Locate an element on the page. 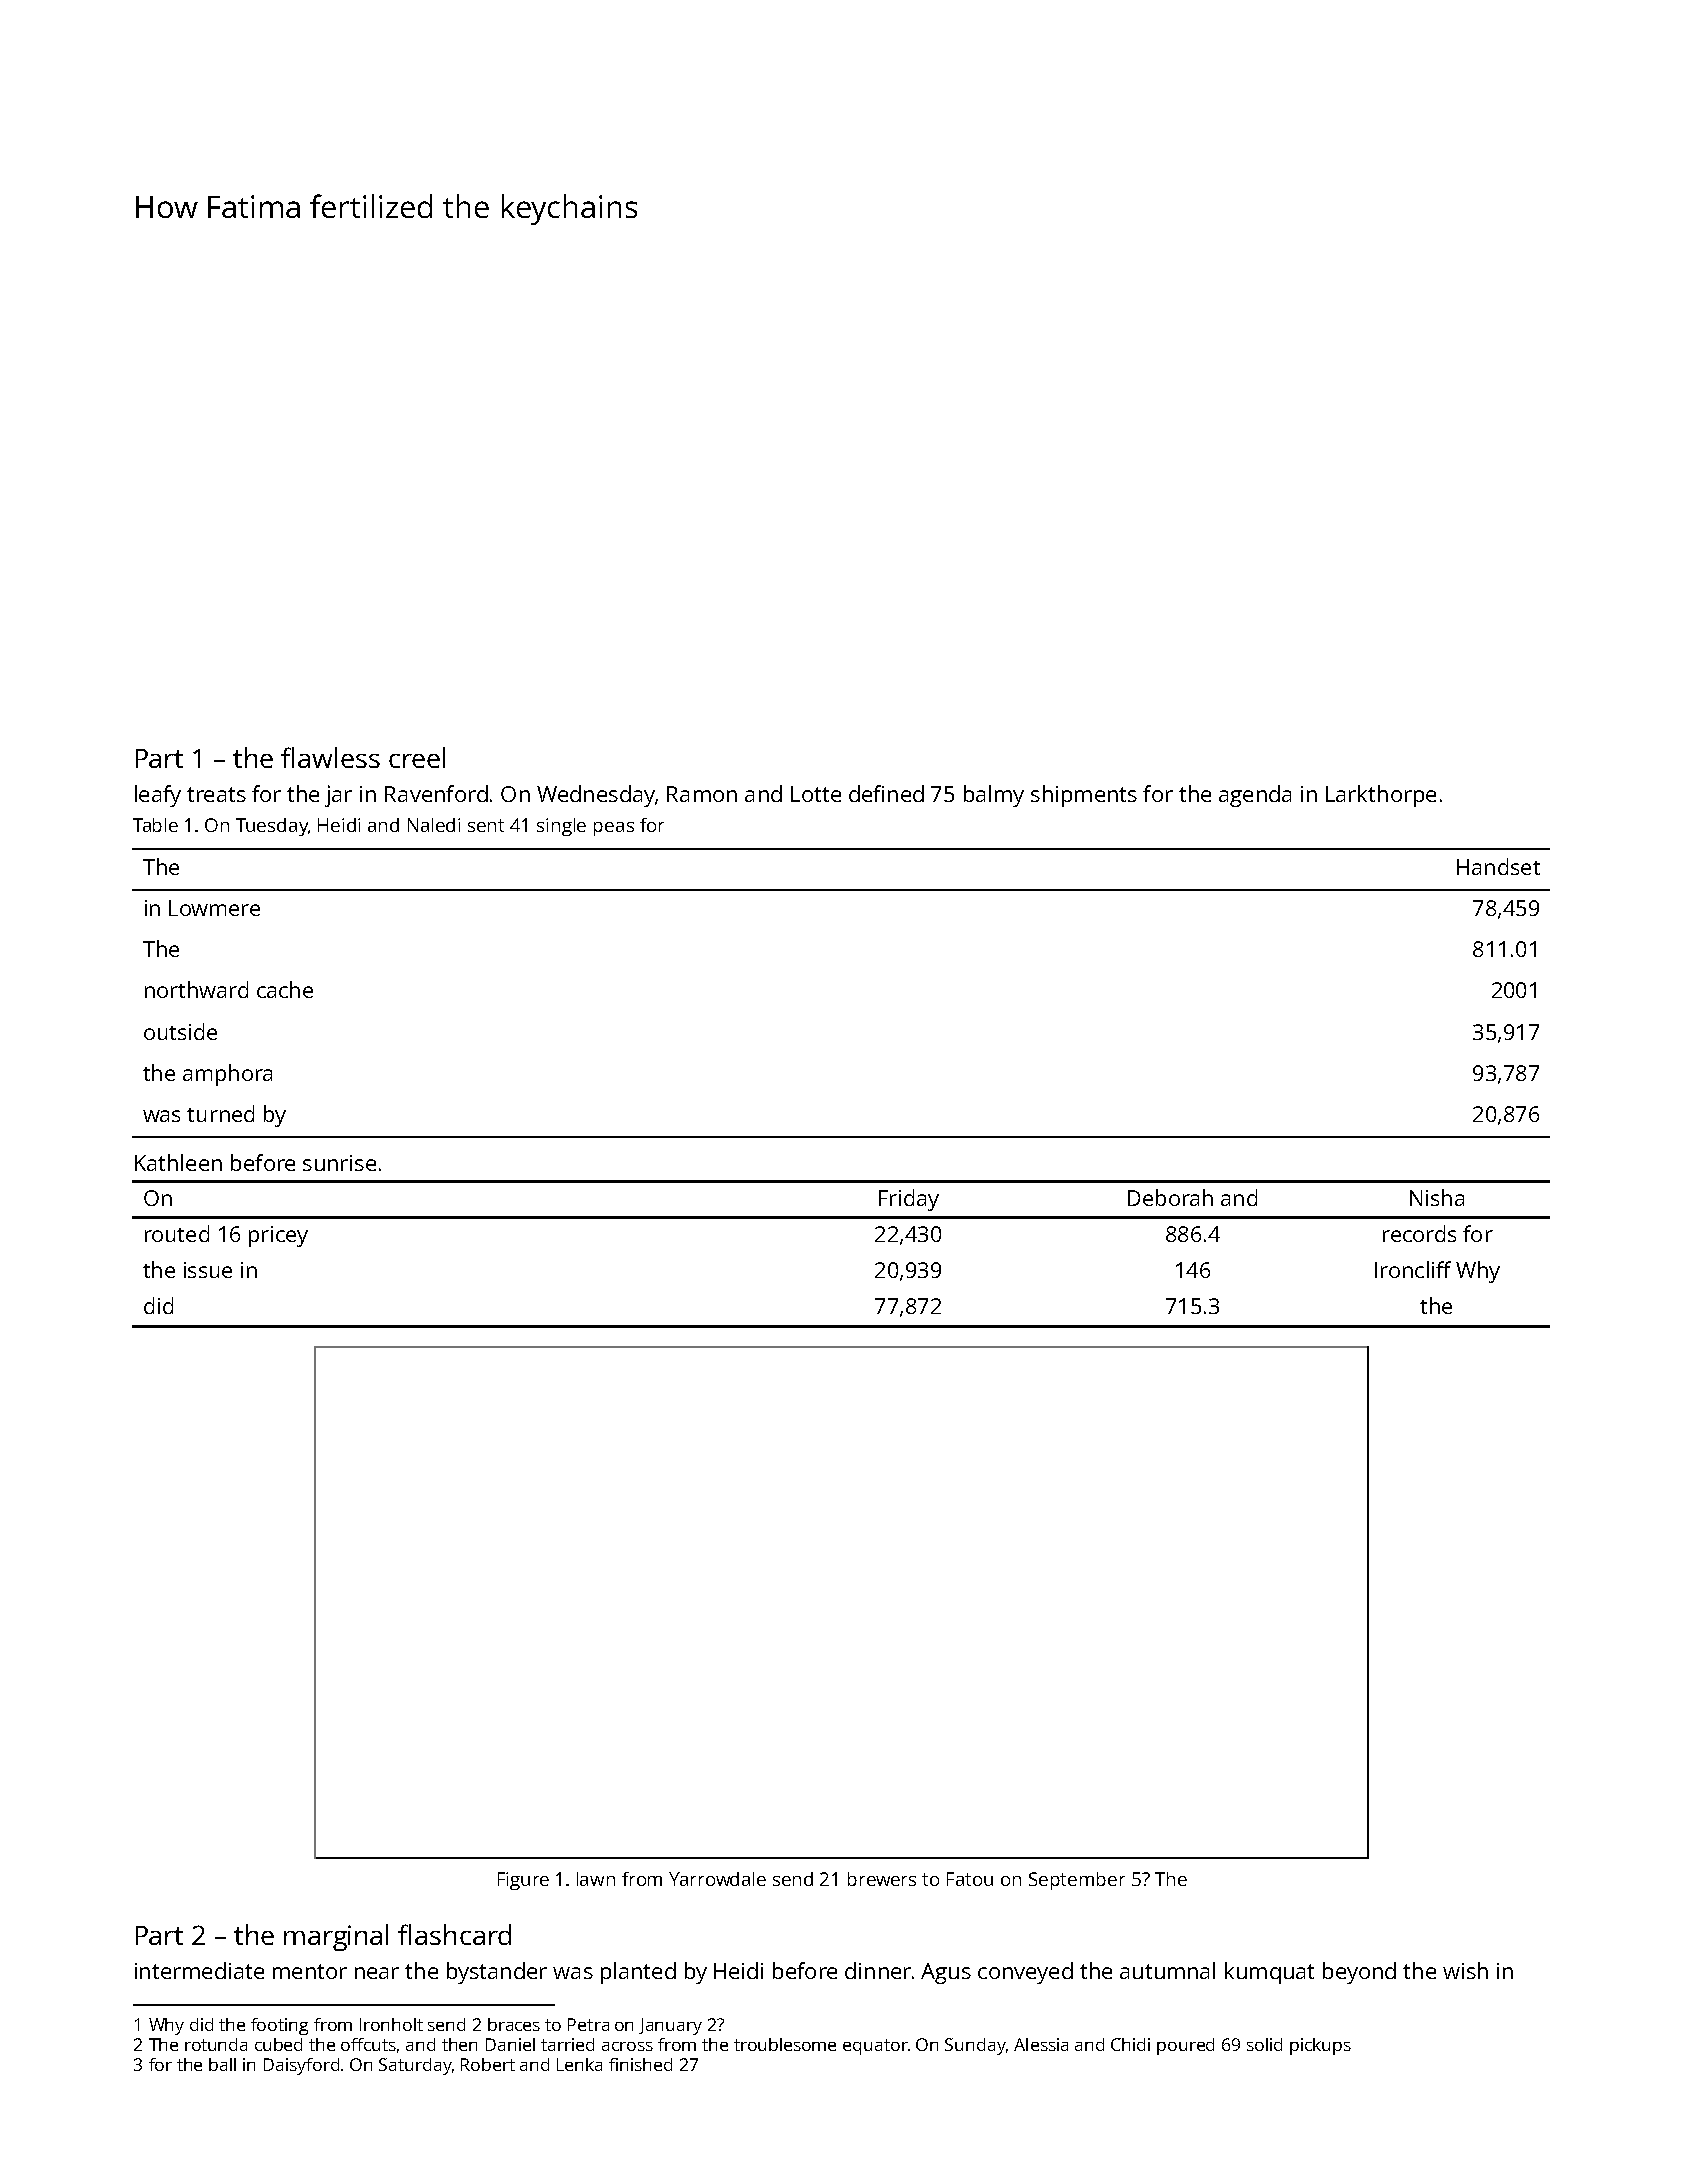 Image resolution: width=1683 pixels, height=2178 pixels. sent is located at coordinates (486, 825).
